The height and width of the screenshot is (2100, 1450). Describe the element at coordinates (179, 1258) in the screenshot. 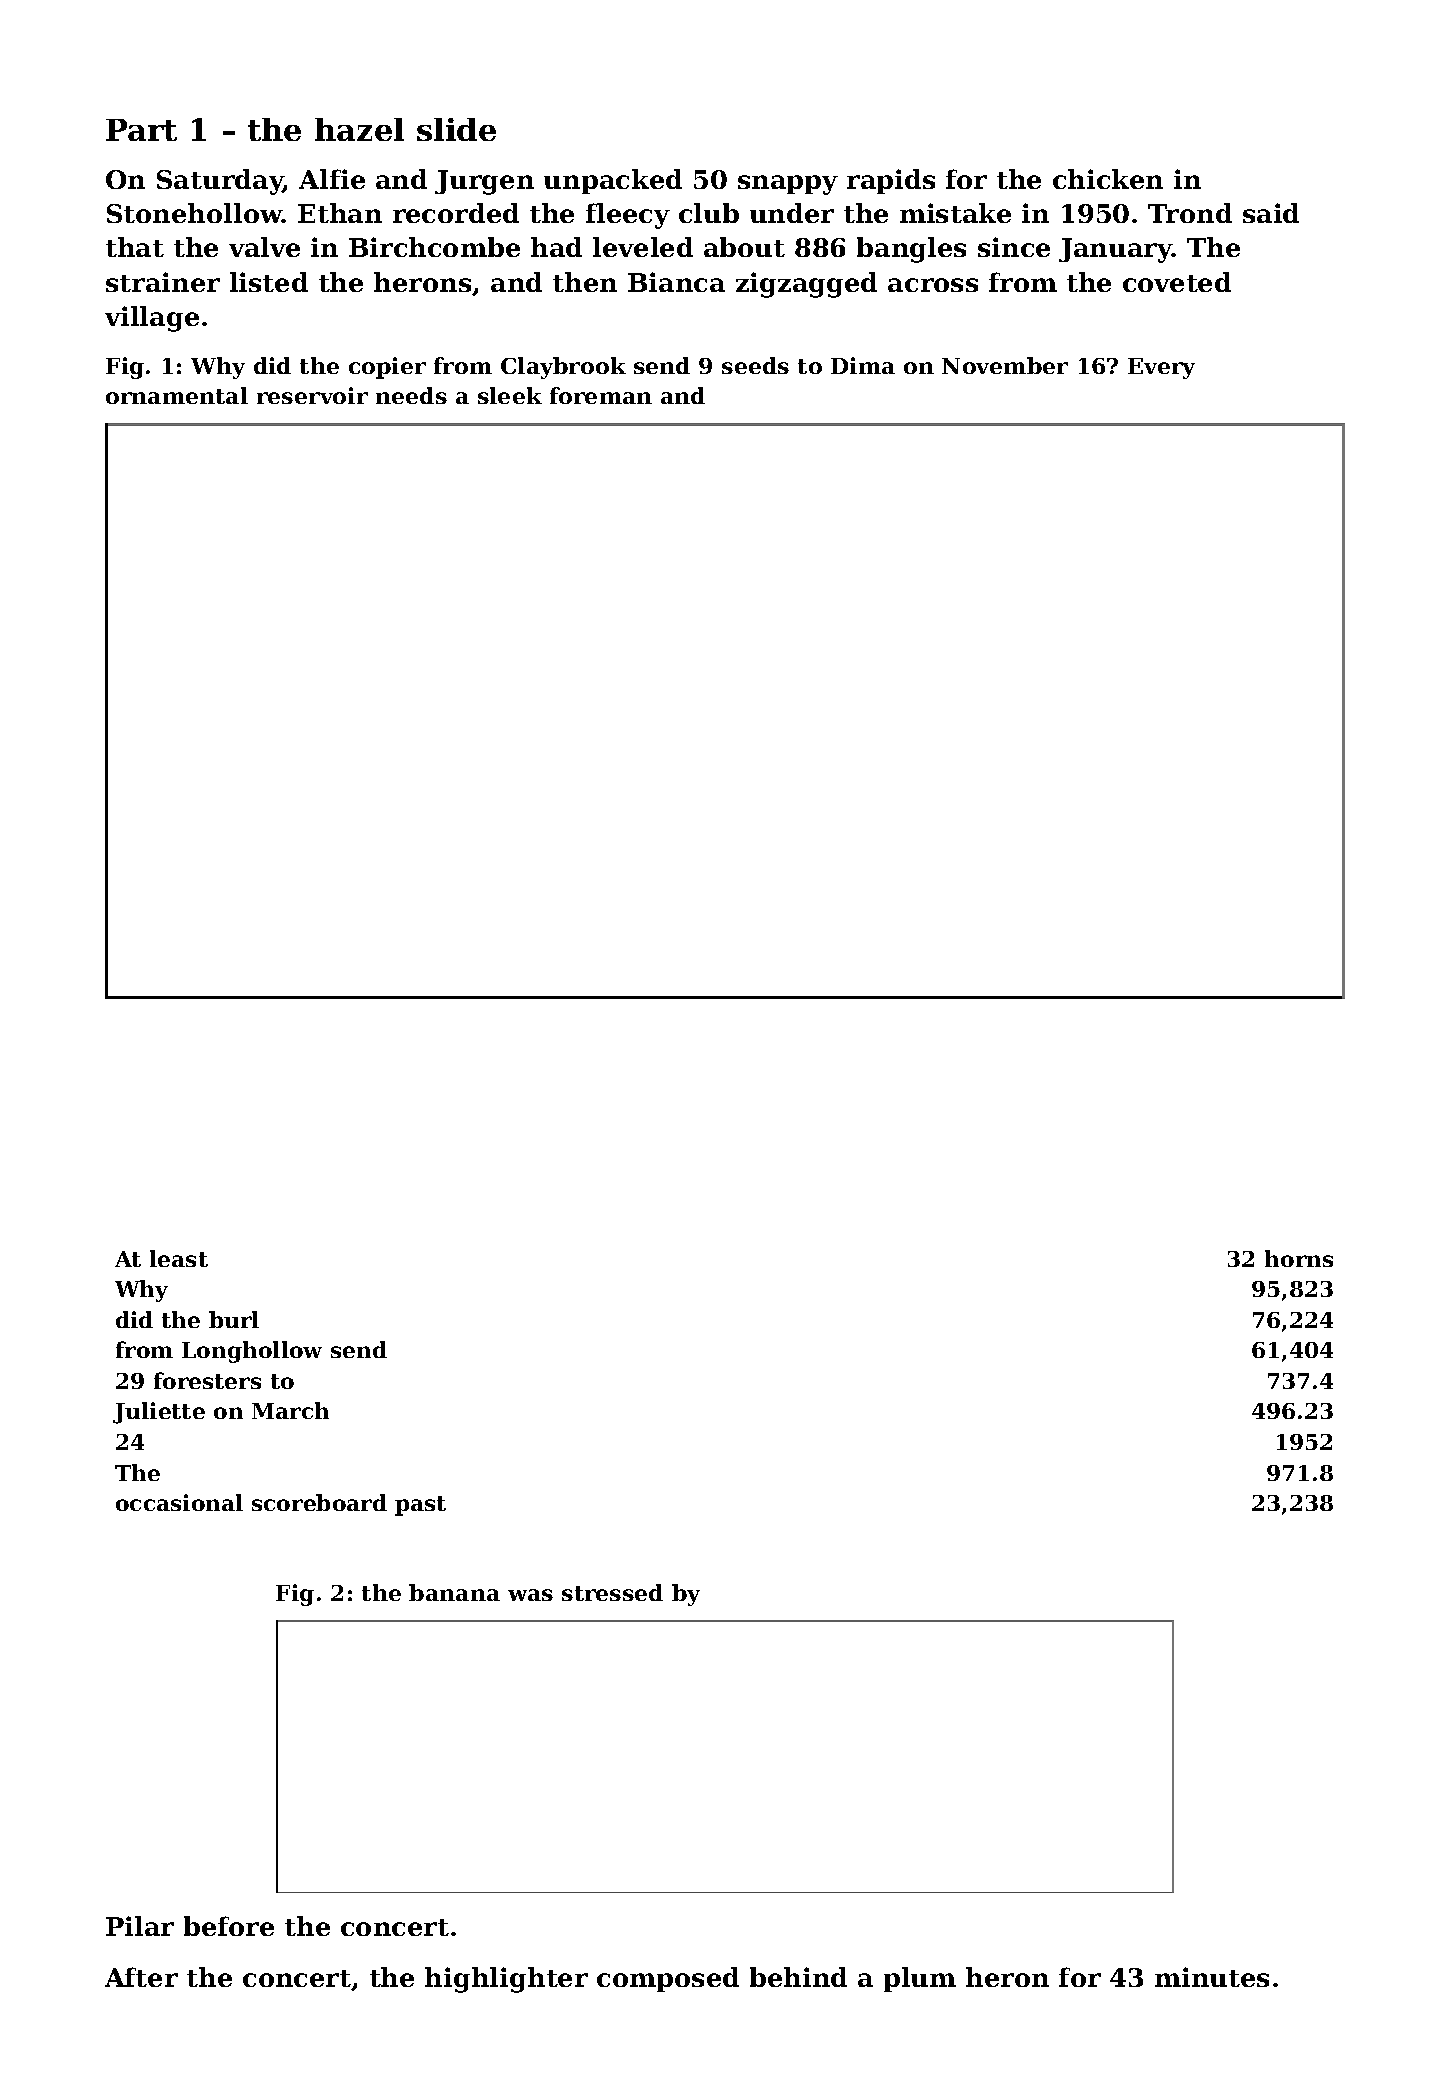

I see `least` at that location.
